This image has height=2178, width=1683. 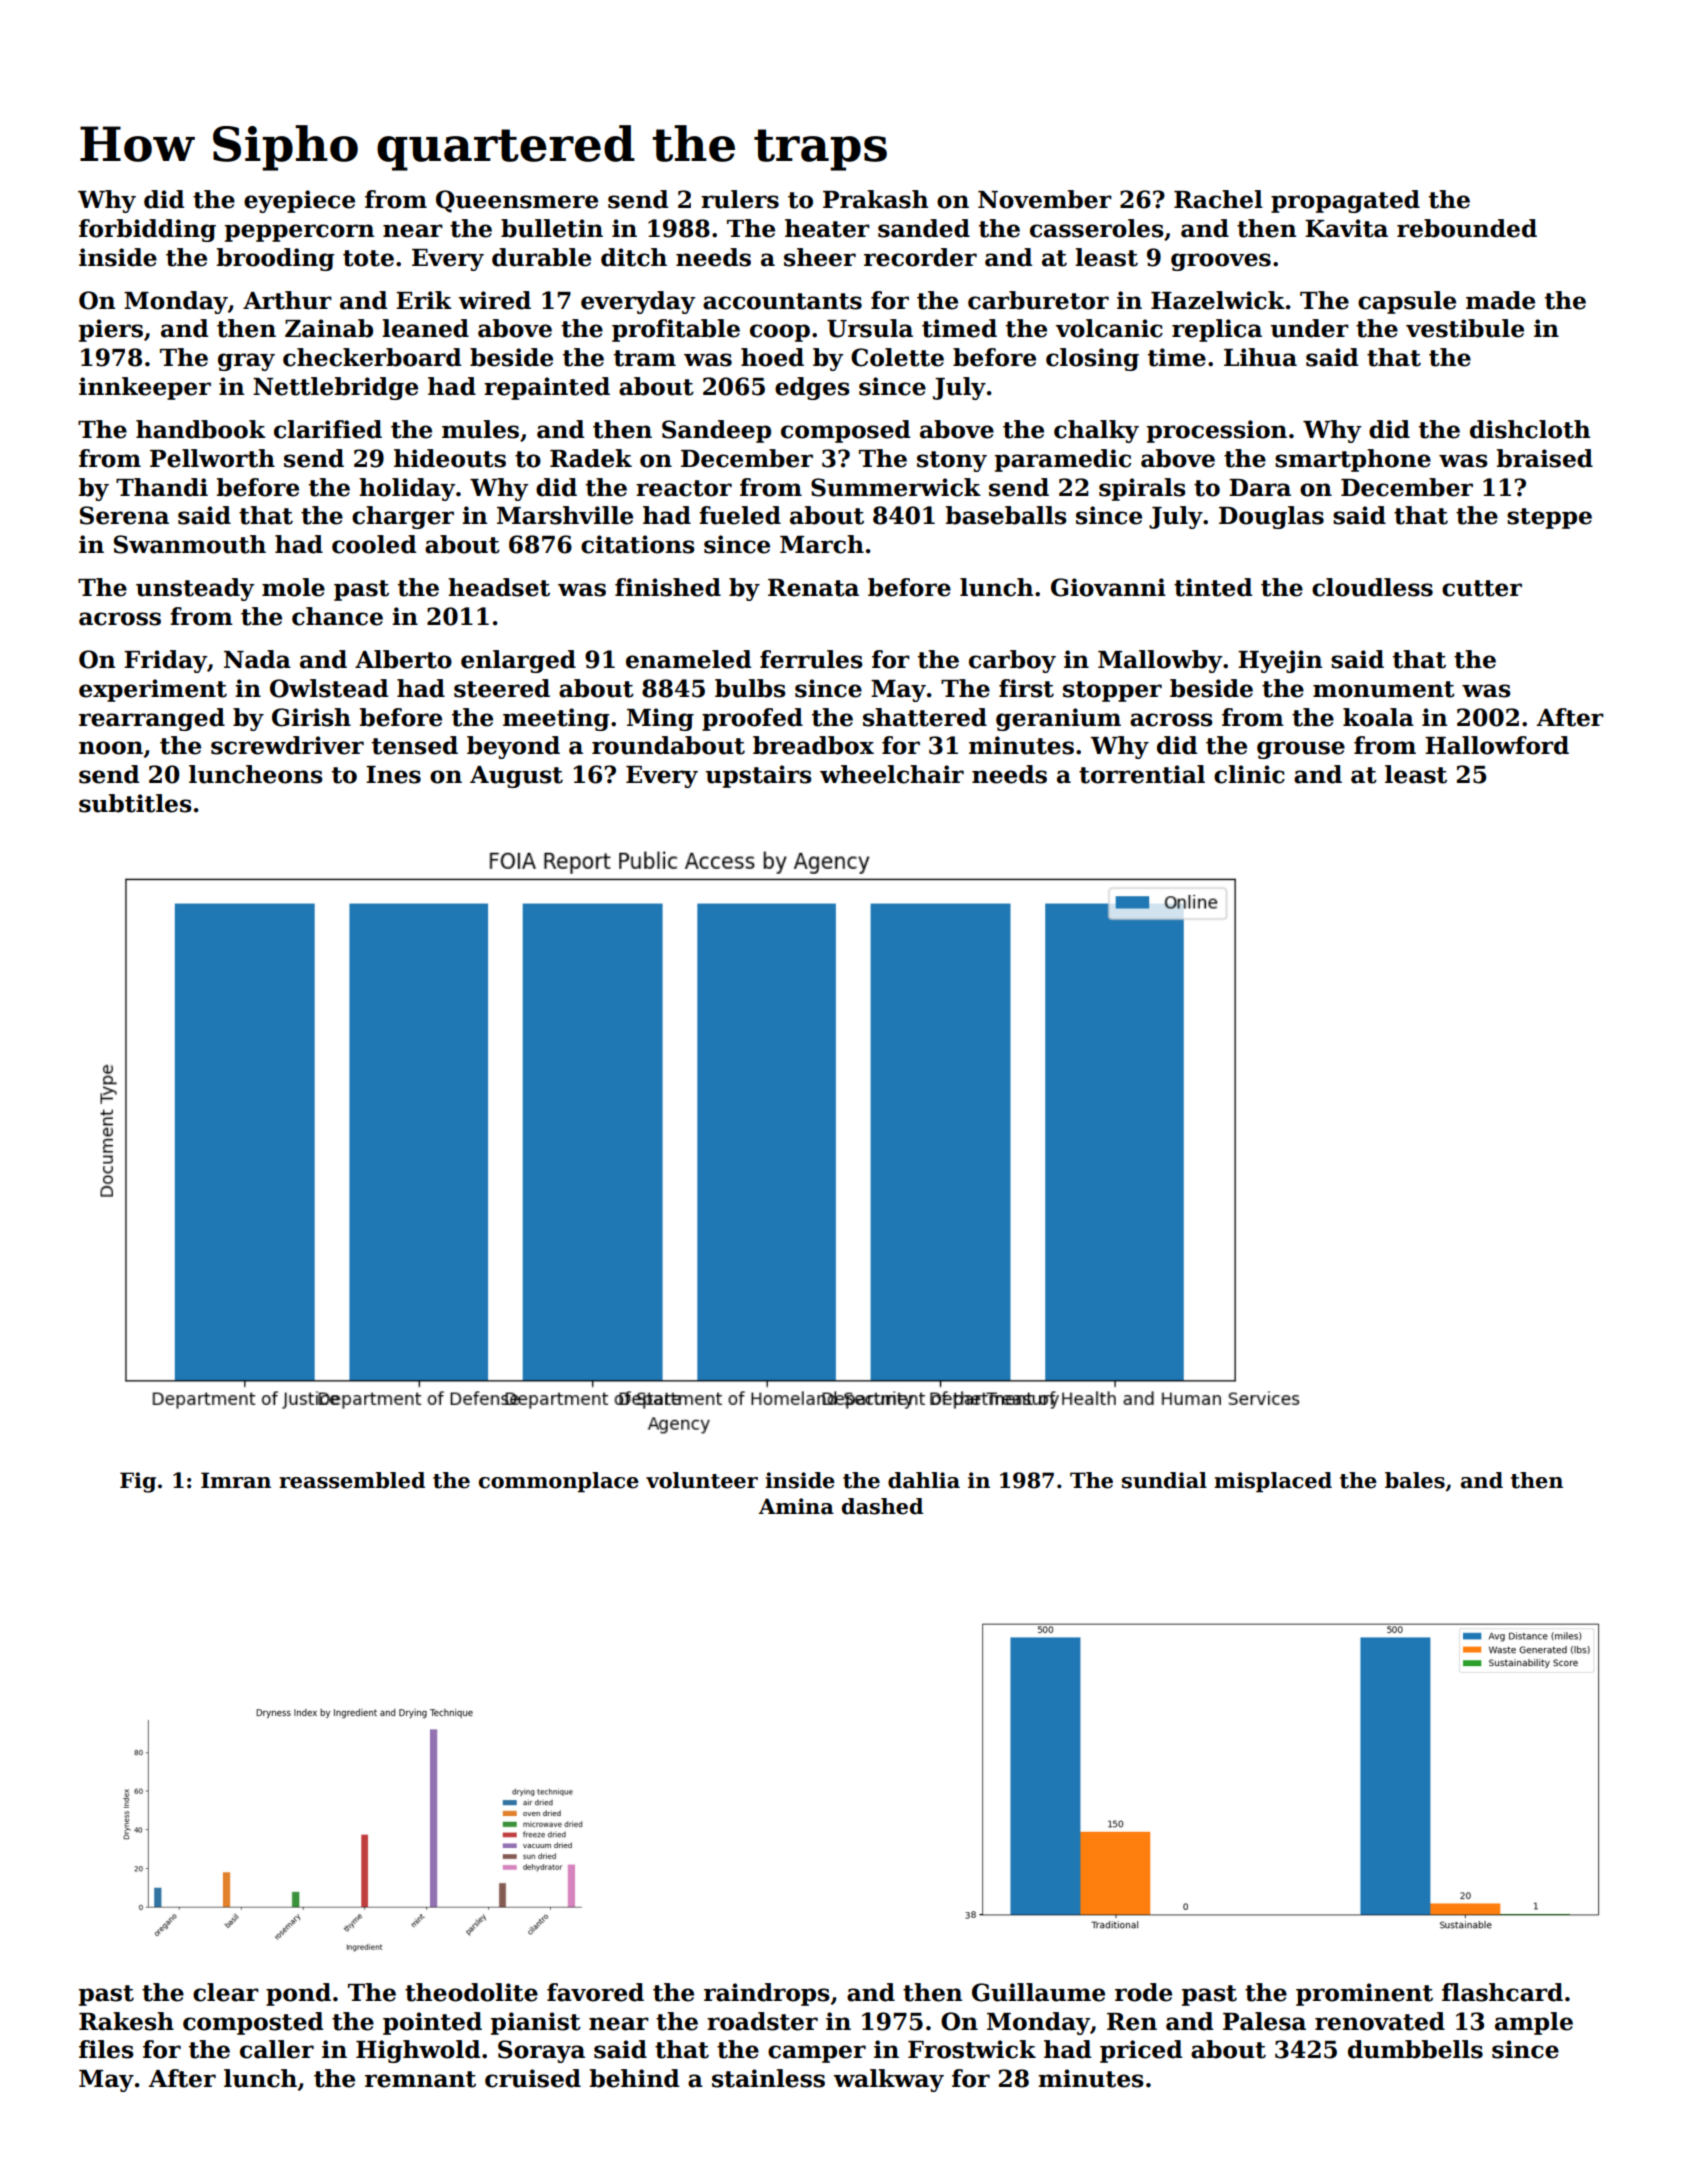 I want to click on volunteer, so click(x=702, y=1480).
